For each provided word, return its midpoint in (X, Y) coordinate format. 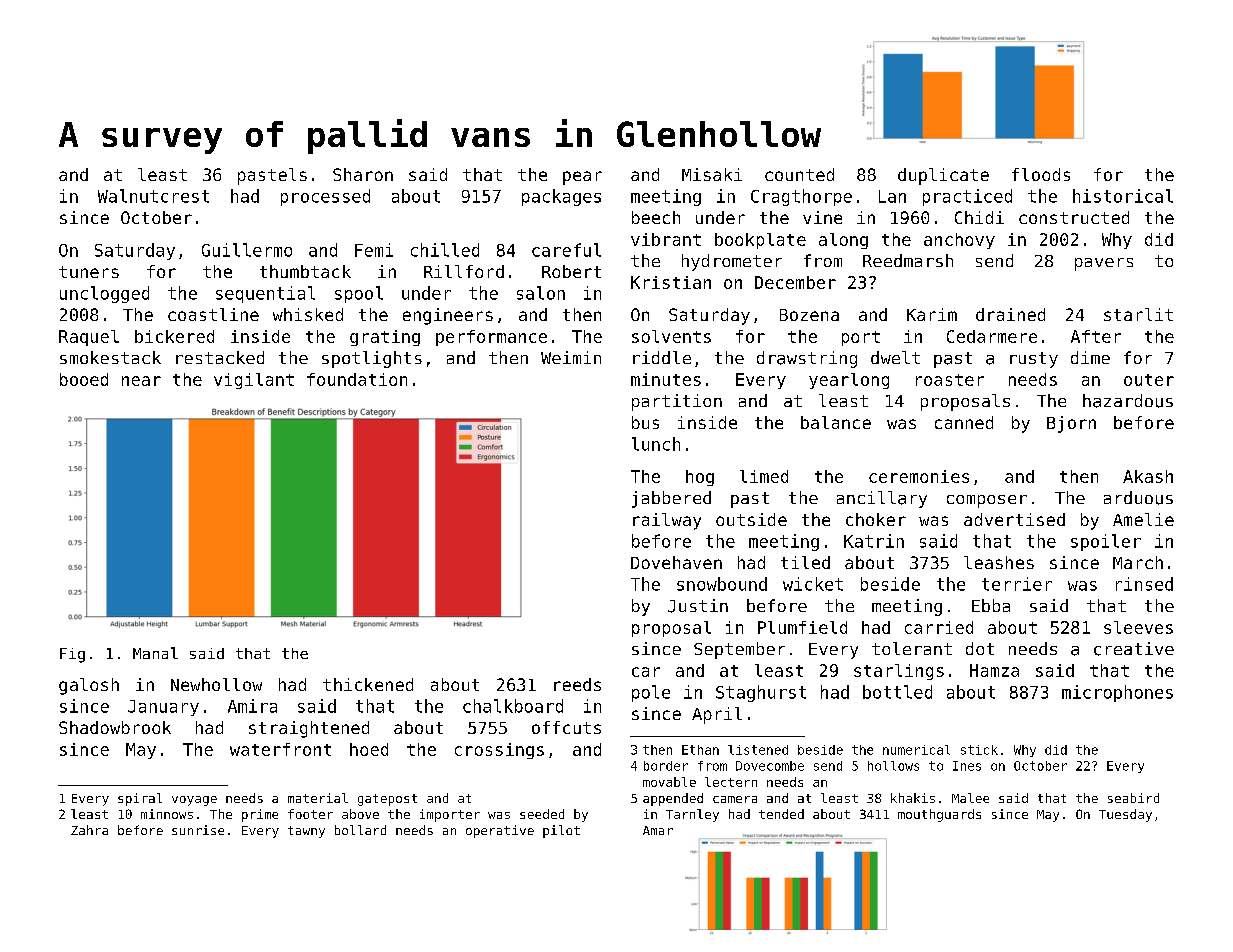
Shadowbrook (115, 727)
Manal (155, 653)
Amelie (1143, 519)
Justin (698, 606)
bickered (174, 336)
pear (582, 178)
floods (1041, 174)
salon (541, 293)
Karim (932, 314)
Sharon (363, 174)
